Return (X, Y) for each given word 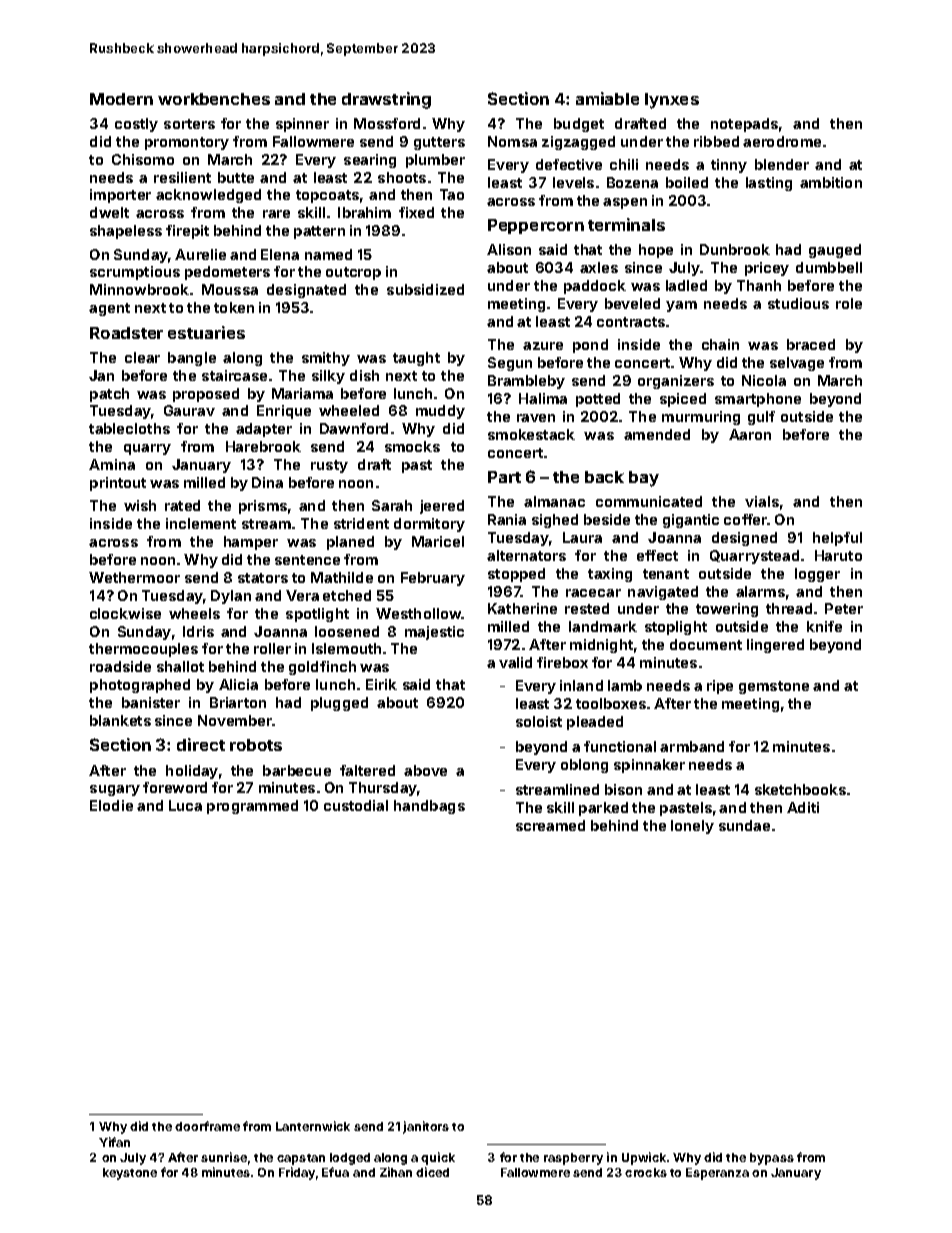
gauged (835, 251)
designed (744, 539)
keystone (130, 1174)
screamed (550, 825)
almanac (554, 501)
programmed (252, 807)
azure (543, 346)
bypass (772, 1159)
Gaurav (189, 410)
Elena (280, 254)
